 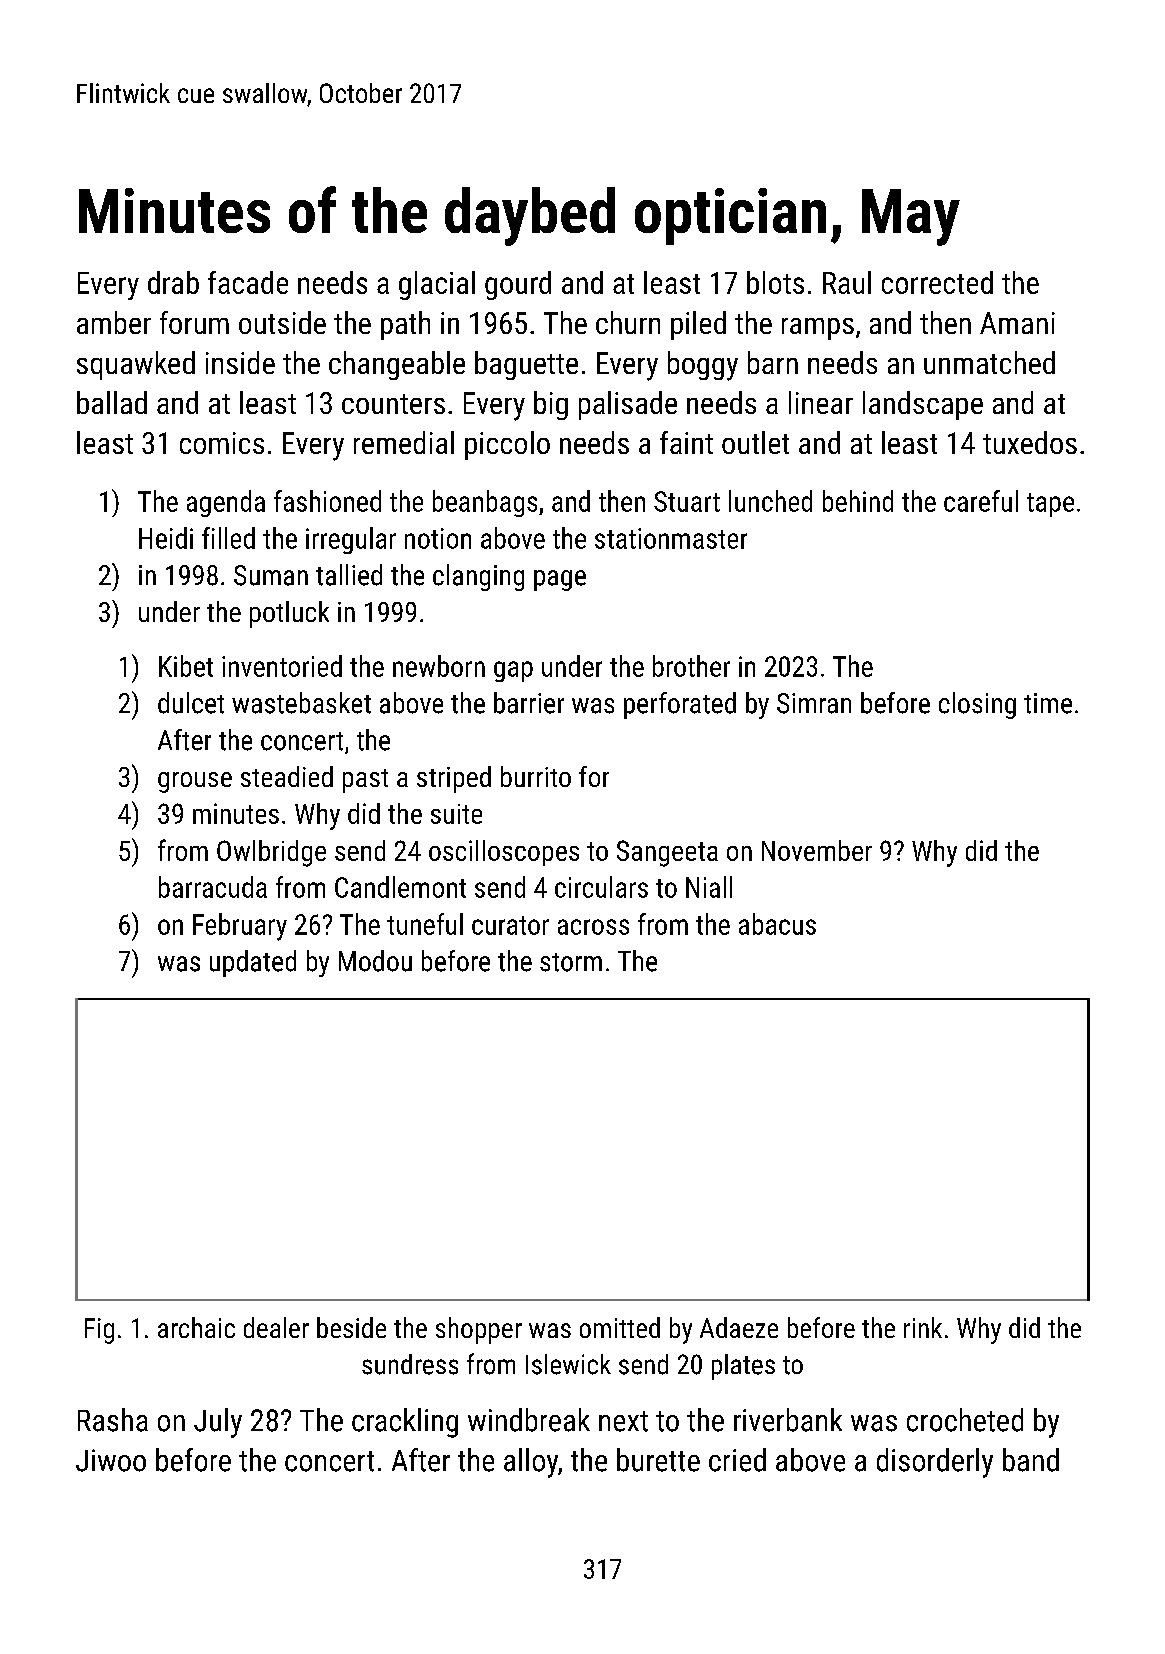 I want to click on past, so click(x=365, y=781).
